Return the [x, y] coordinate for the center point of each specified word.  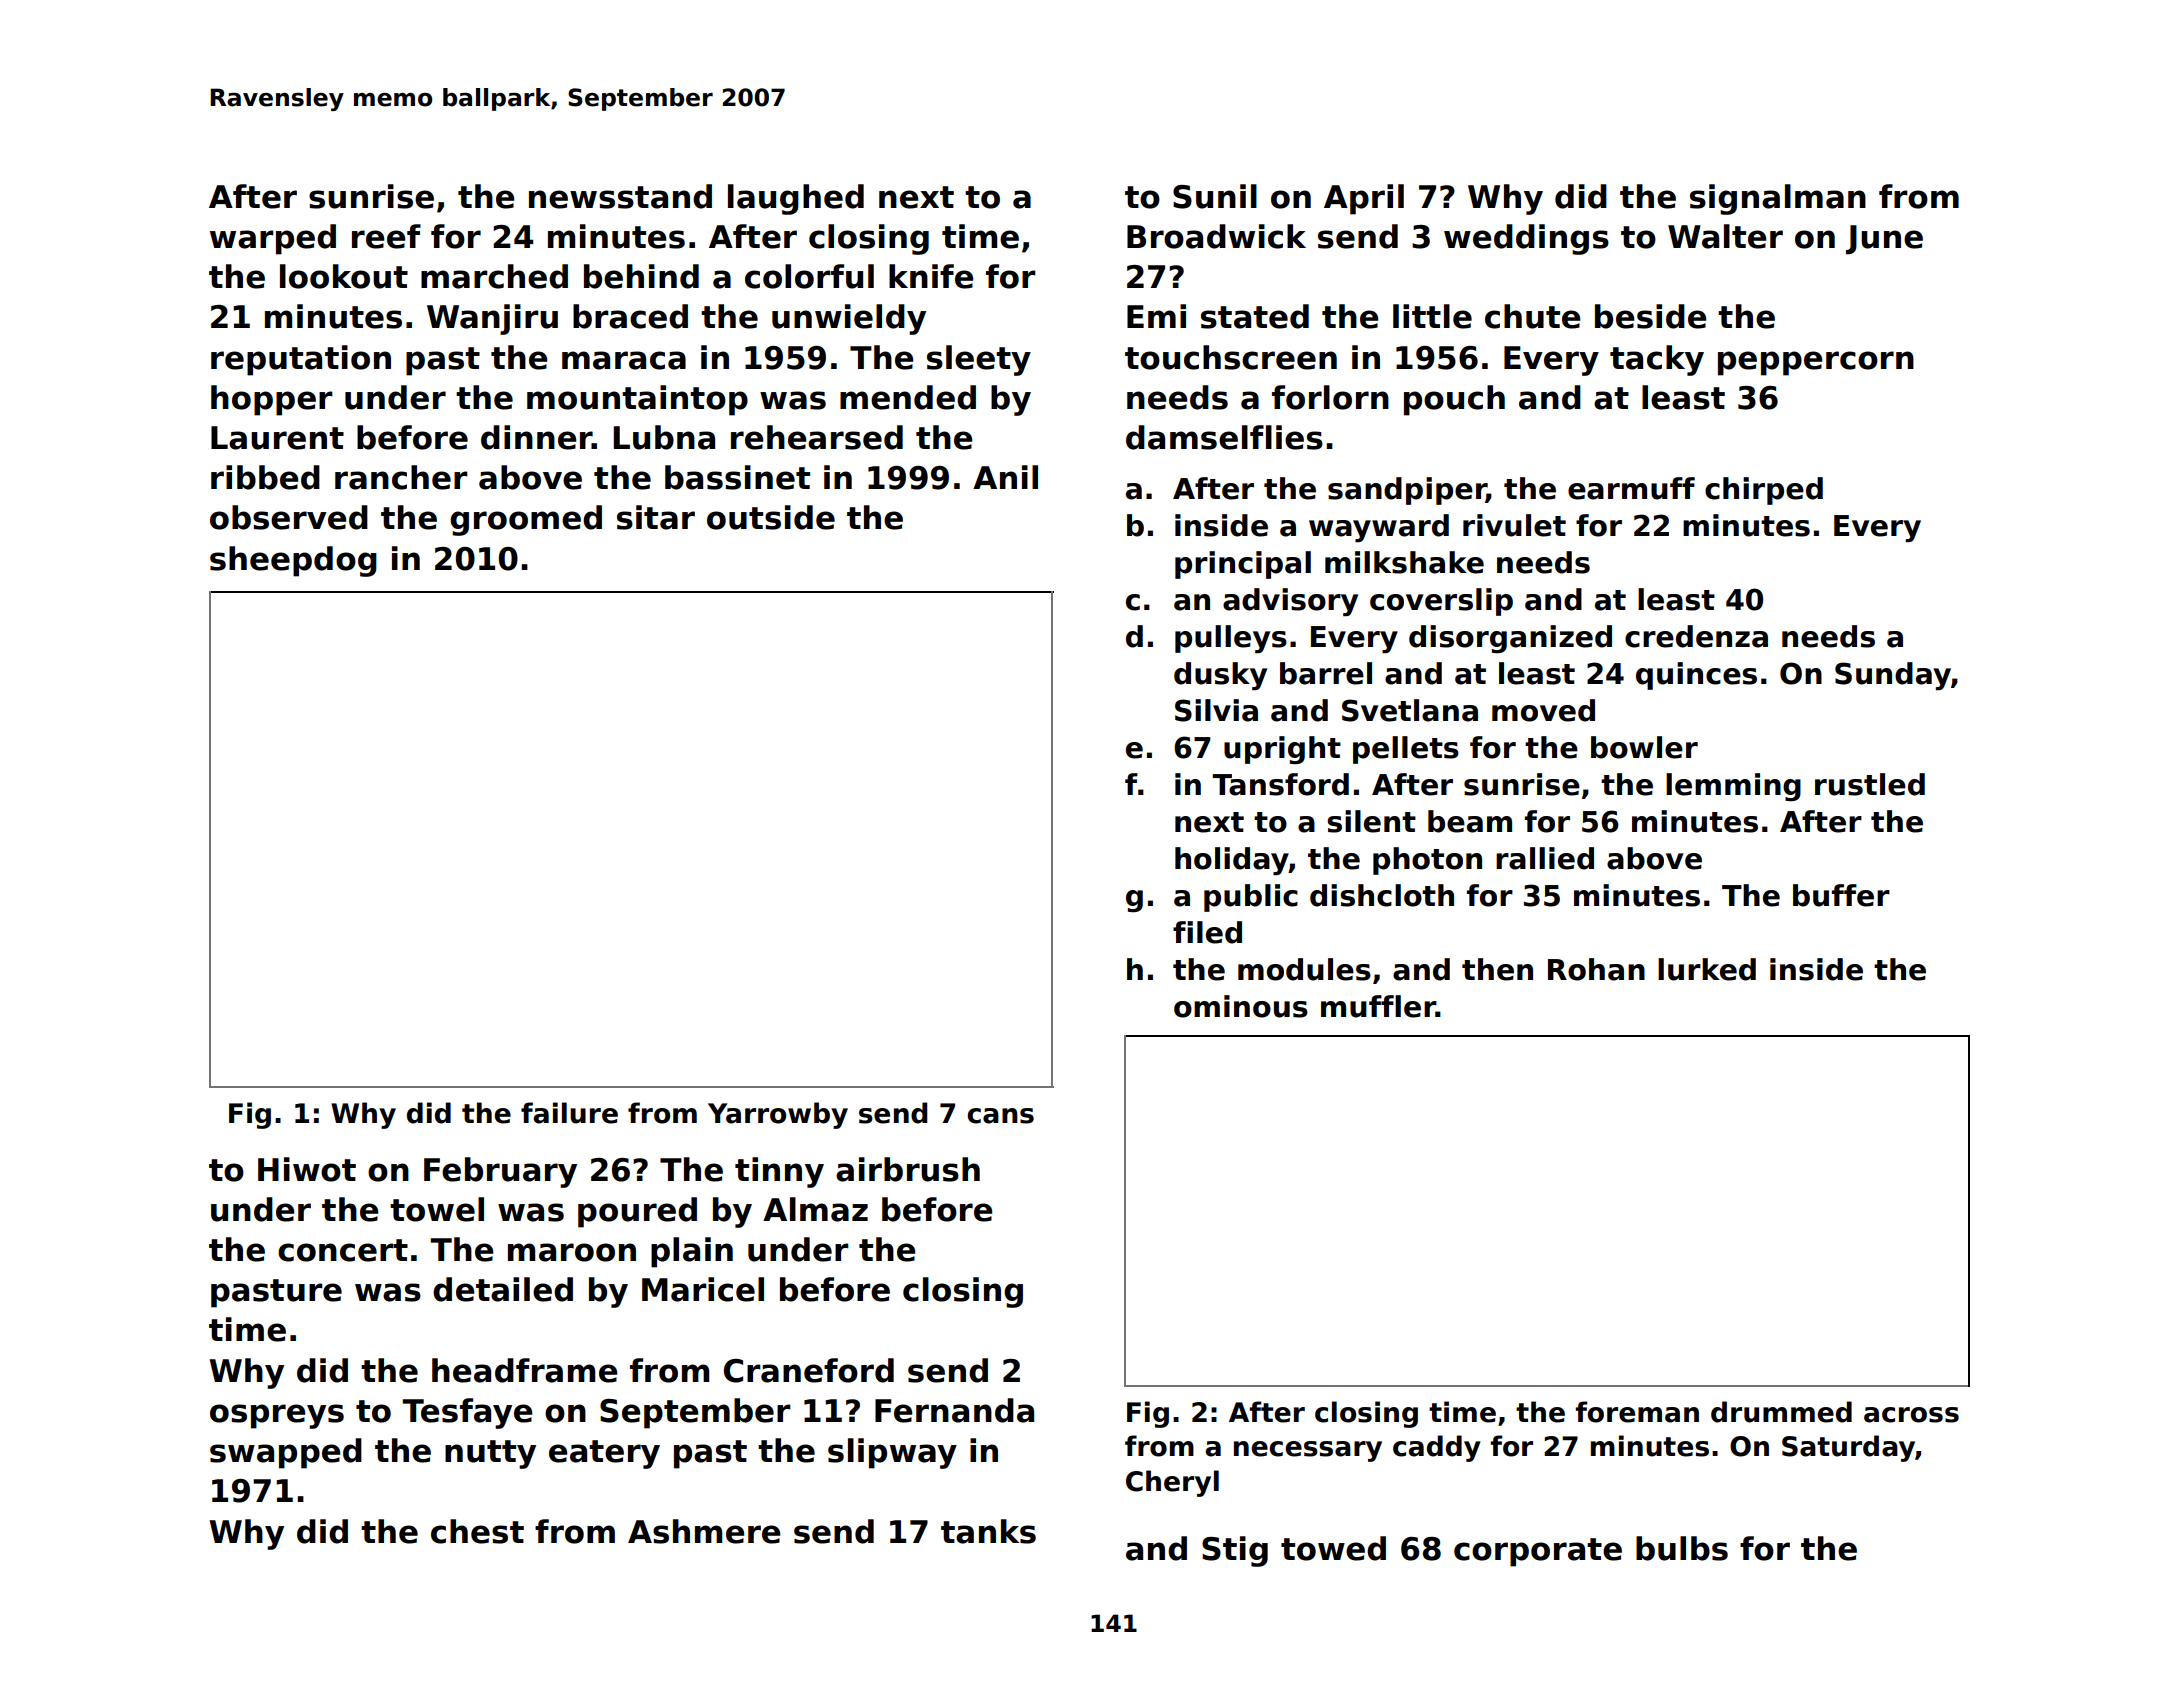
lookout [344, 276]
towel [437, 1209]
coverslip [1441, 602]
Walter [1725, 236]
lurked [1707, 969]
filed [1207, 932]
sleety [979, 360]
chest [477, 1531]
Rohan [1596, 969]
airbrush [908, 1169]
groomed [526, 520]
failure [569, 1113]
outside [771, 517]
